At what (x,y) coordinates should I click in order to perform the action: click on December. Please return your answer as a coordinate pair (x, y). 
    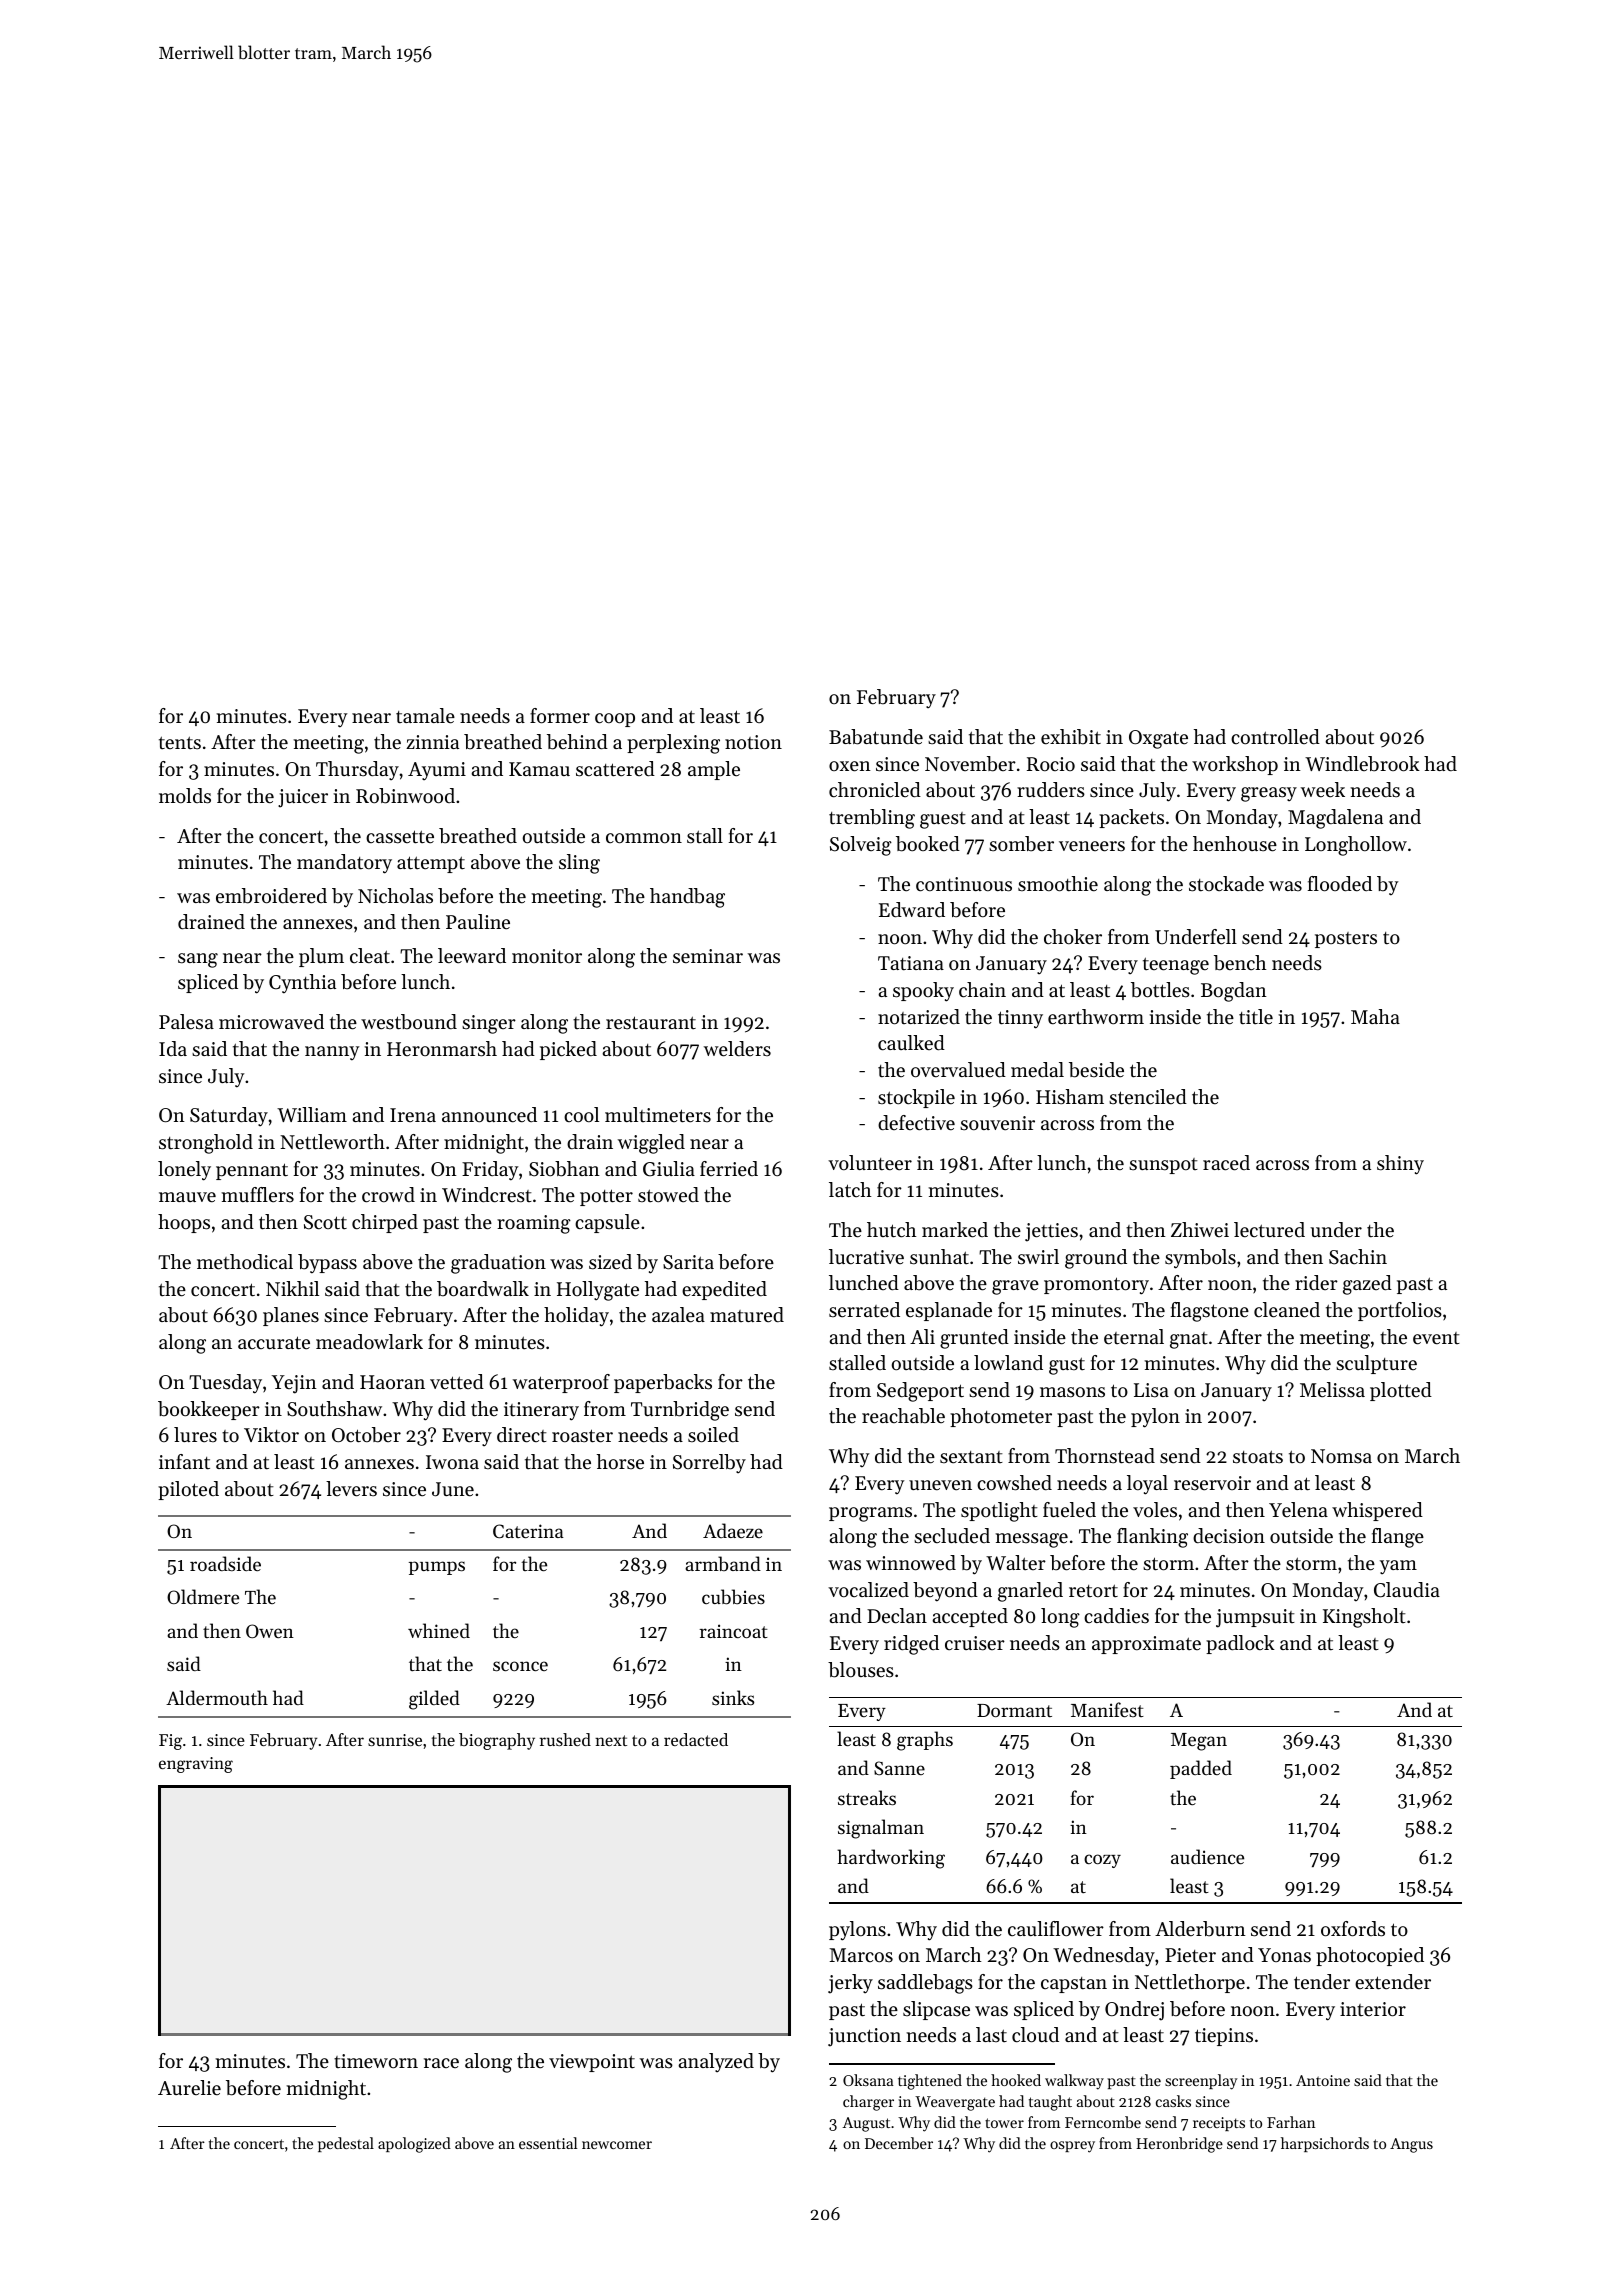
    Looking at the image, I should click on (899, 2143).
